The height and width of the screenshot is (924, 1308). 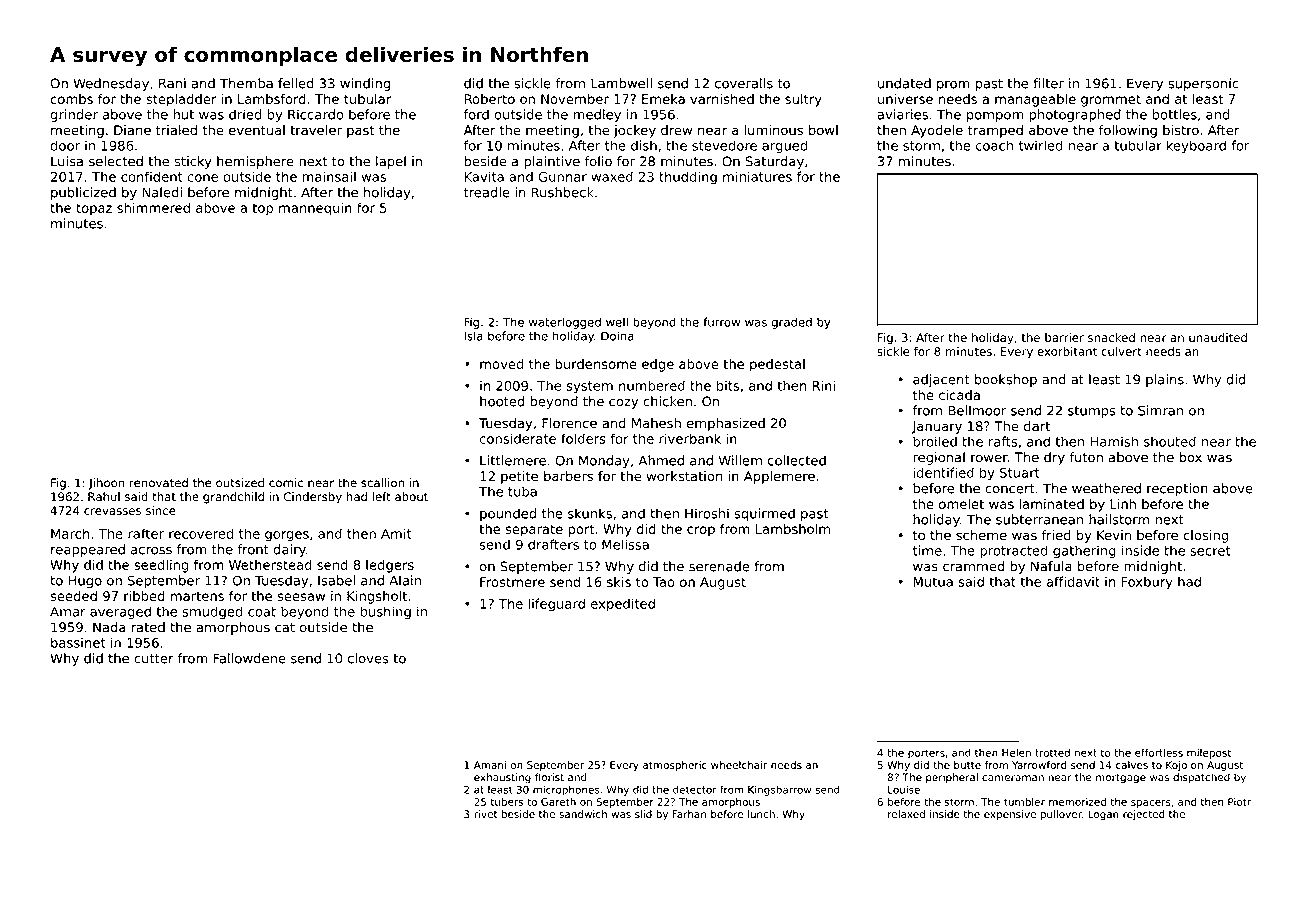 I want to click on graded, so click(x=791, y=323).
